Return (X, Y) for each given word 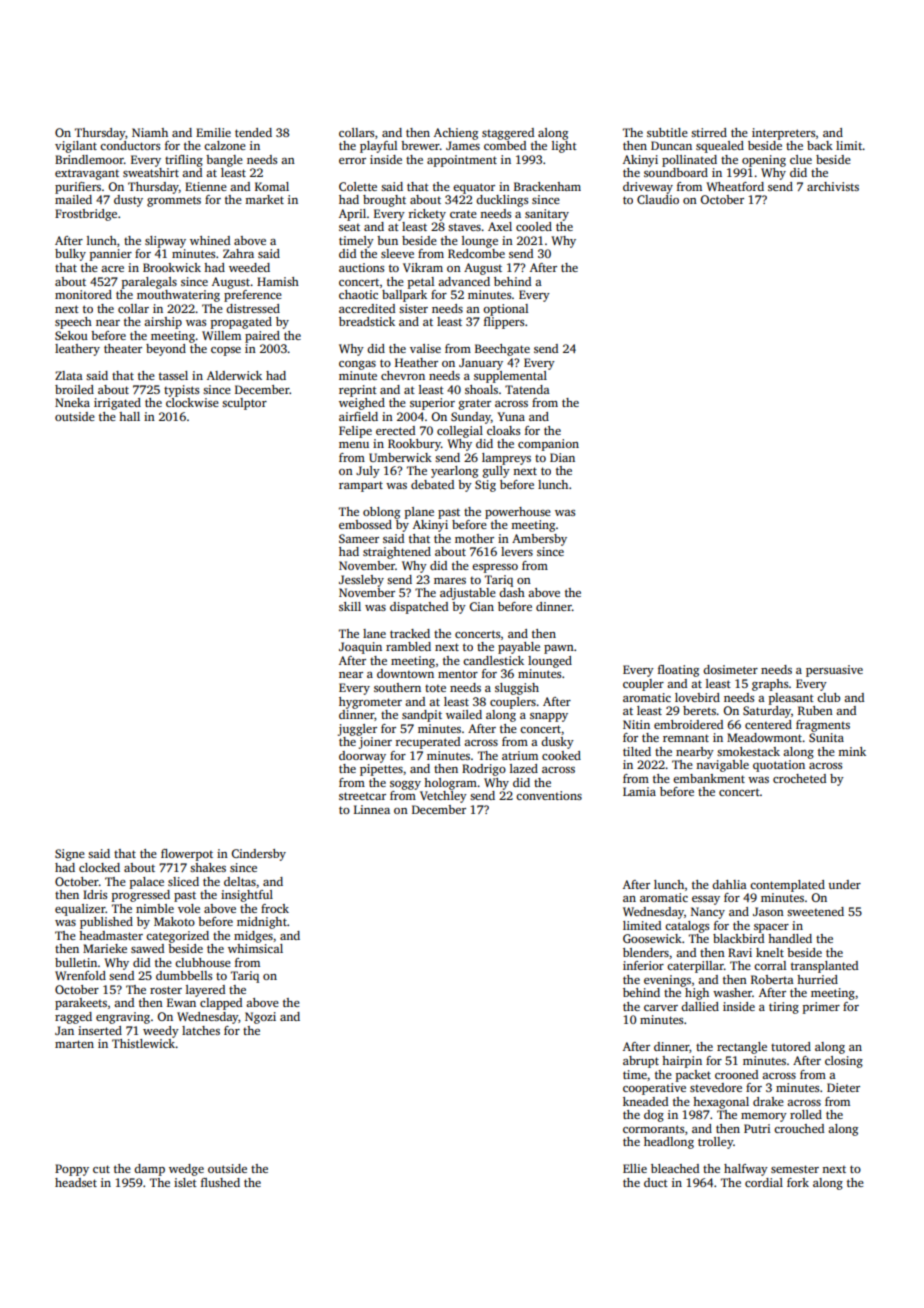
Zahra (238, 253)
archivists (833, 186)
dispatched (419, 608)
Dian (562, 457)
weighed (362, 404)
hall (129, 416)
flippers (504, 323)
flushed (220, 1182)
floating (678, 671)
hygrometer (370, 703)
